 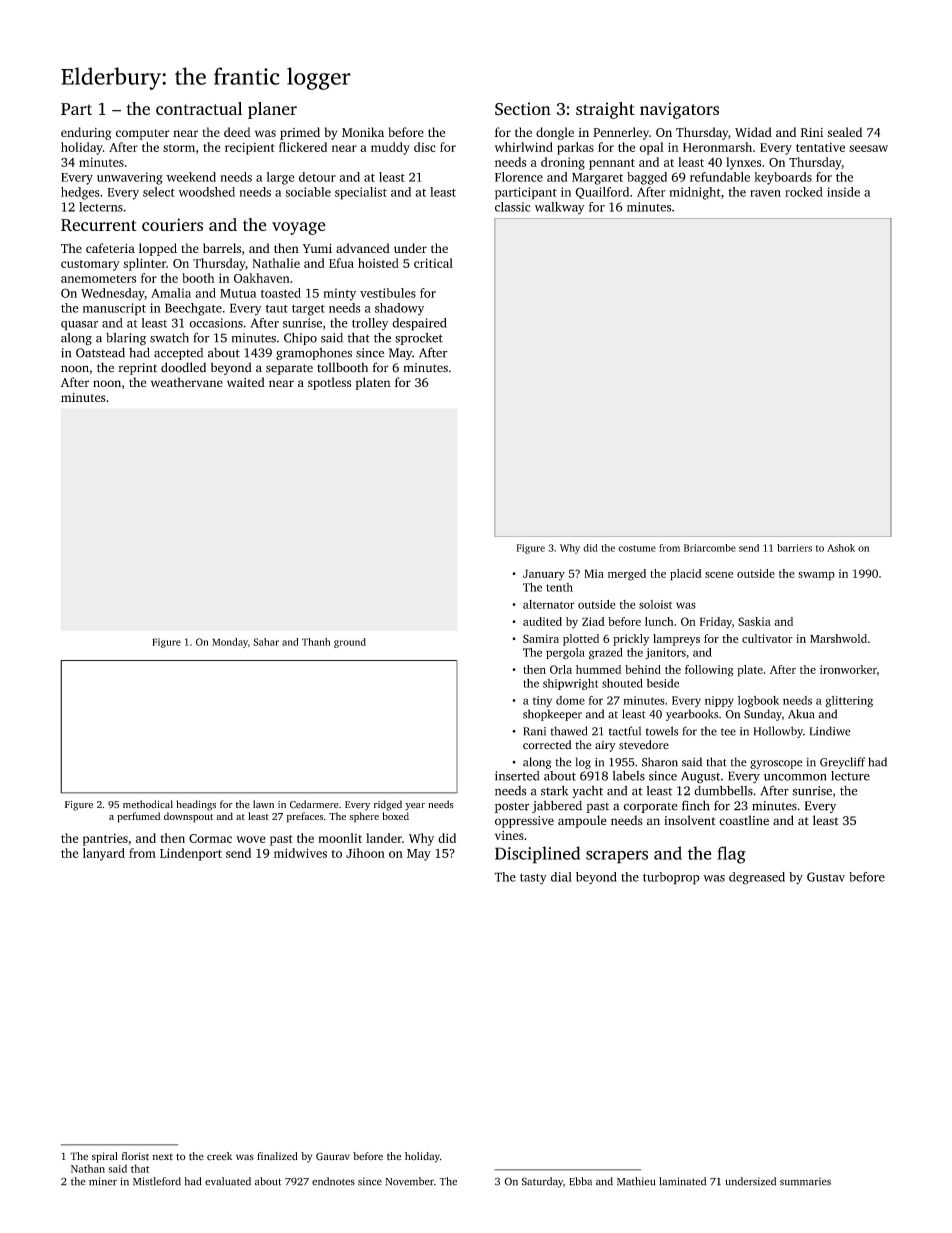 I want to click on bagged, so click(x=647, y=178).
